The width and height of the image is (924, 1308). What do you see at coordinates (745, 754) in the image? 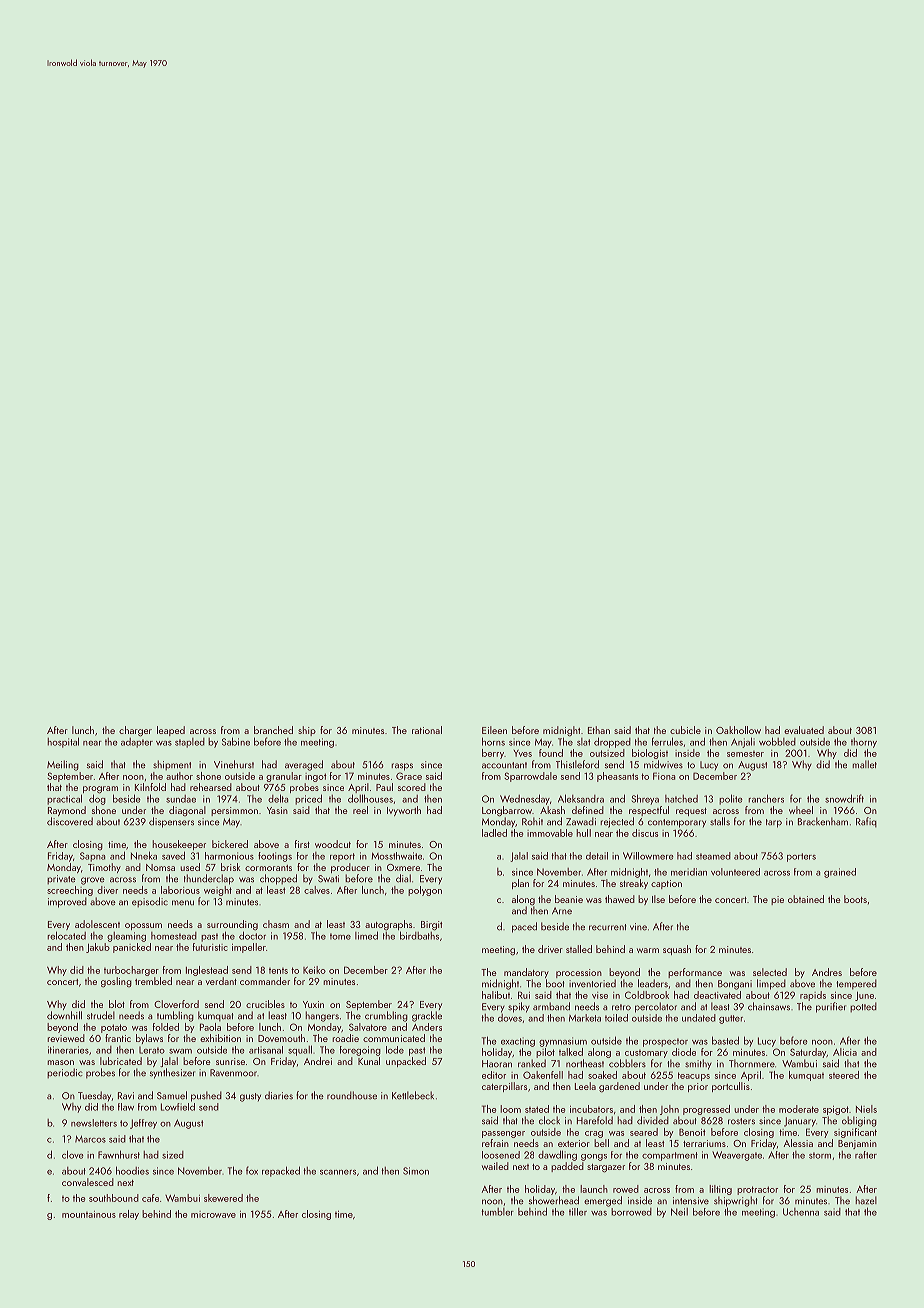
I see `semester` at bounding box center [745, 754].
